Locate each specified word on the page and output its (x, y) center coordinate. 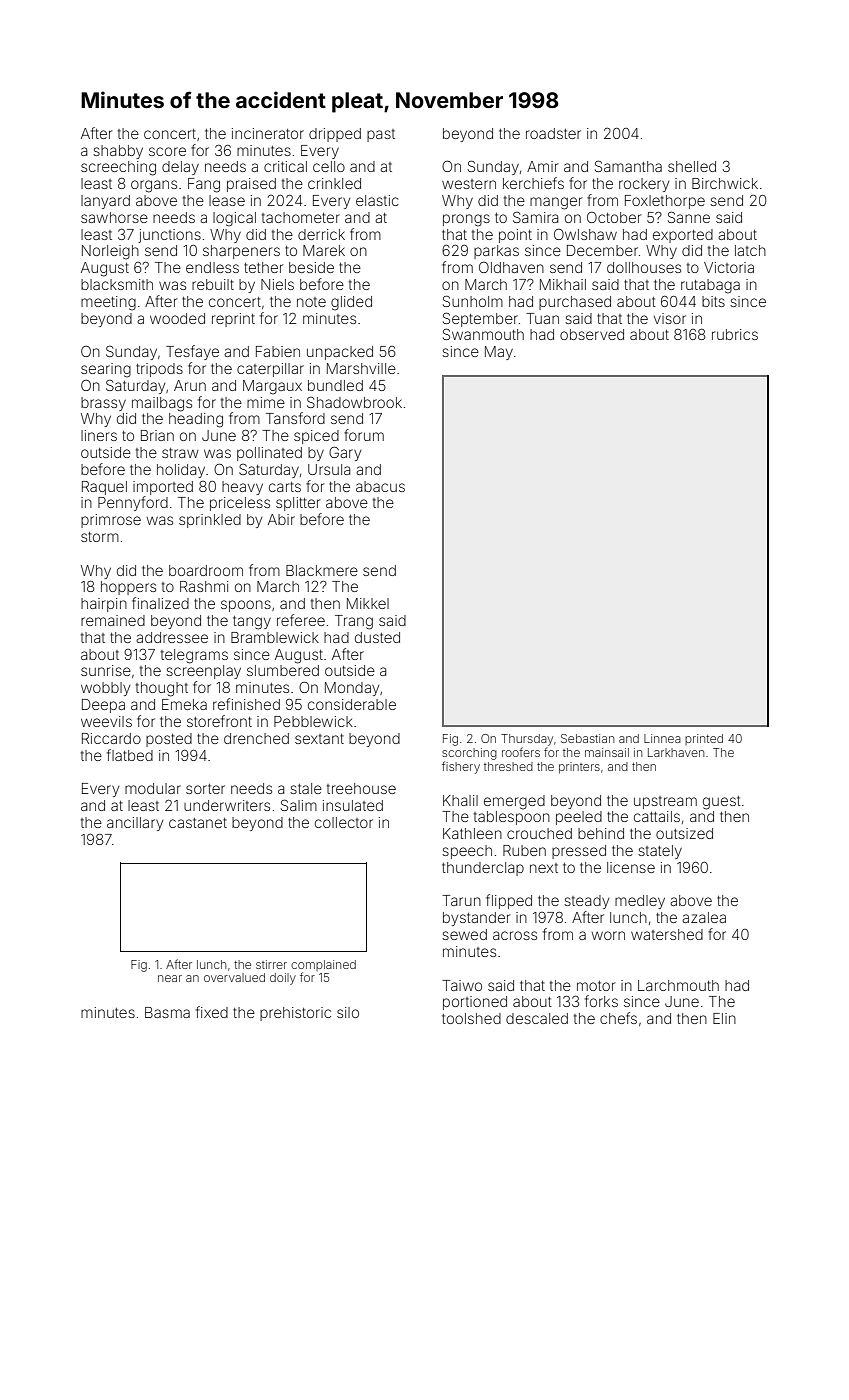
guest (722, 803)
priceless (240, 504)
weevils (106, 721)
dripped (335, 135)
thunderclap (483, 869)
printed (704, 739)
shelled (692, 166)
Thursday (527, 740)
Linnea (662, 738)
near (170, 978)
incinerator (268, 133)
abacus (380, 486)
